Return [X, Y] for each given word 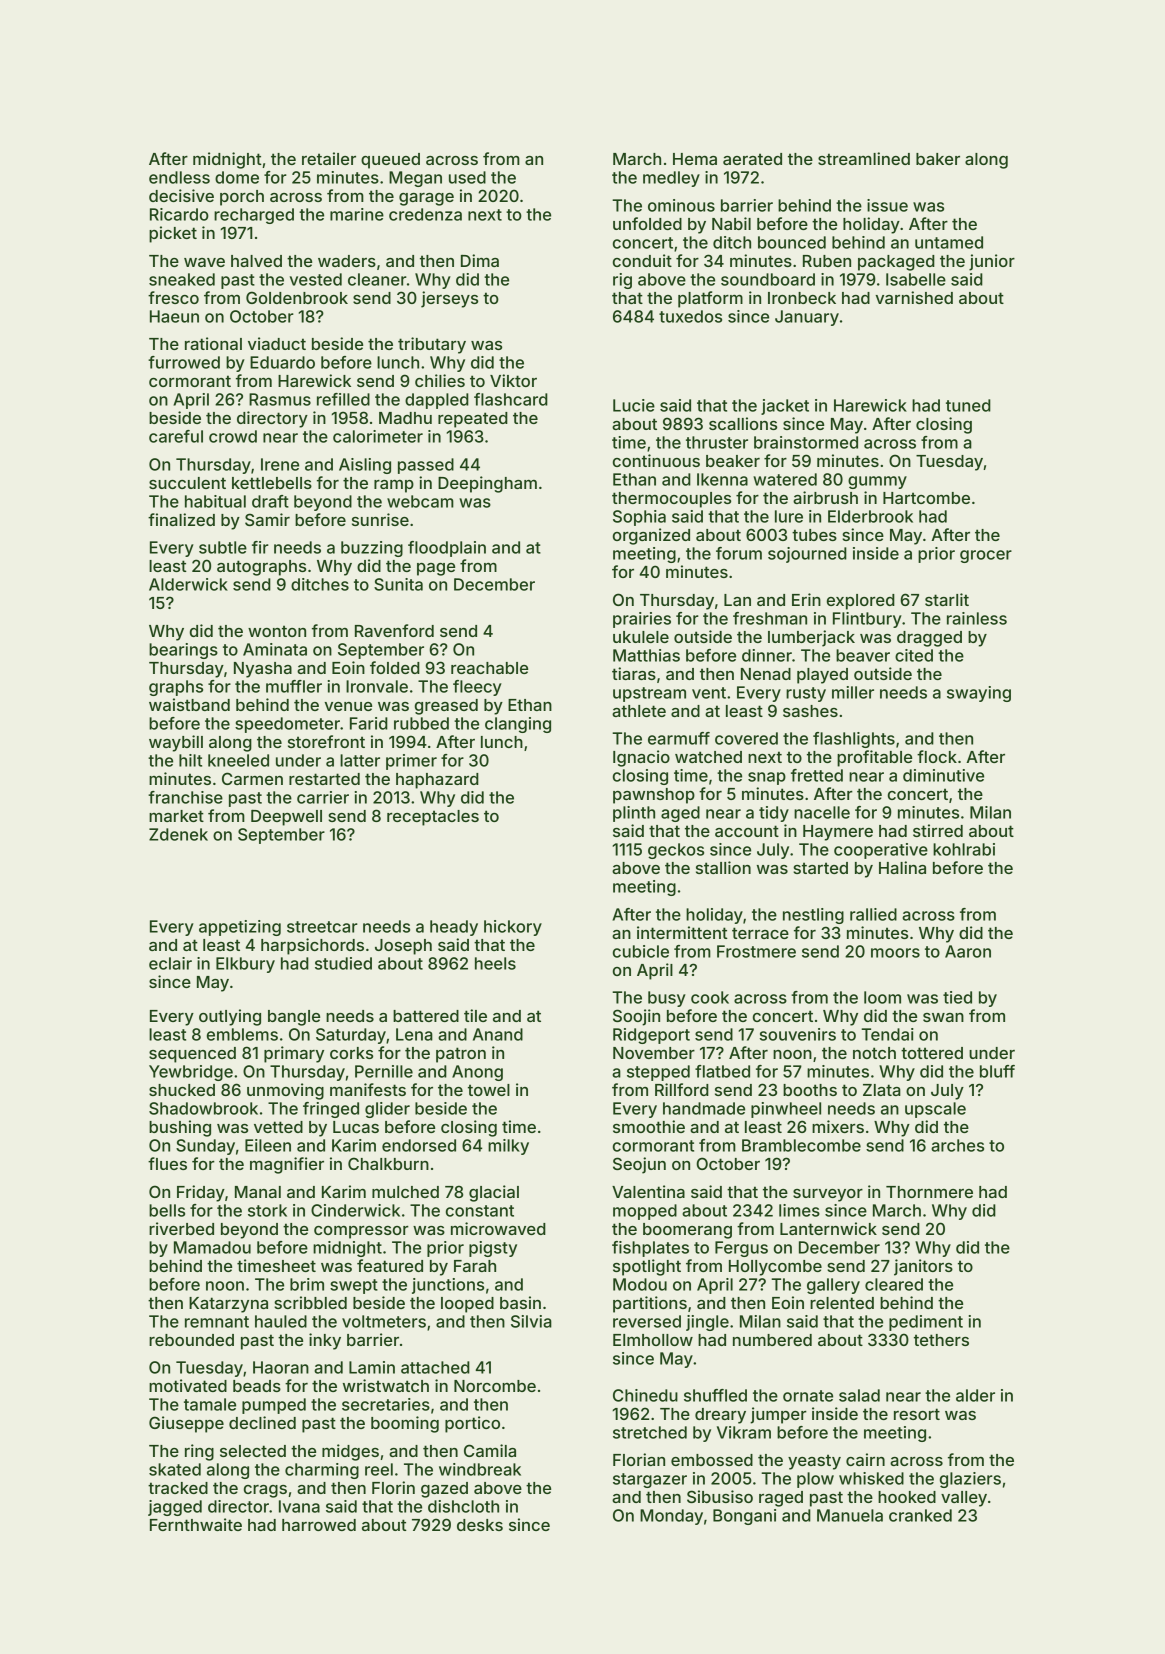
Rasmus [280, 399]
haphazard [437, 781]
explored [861, 602]
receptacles [433, 818]
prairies [642, 620]
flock [937, 756]
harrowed [319, 1525]
